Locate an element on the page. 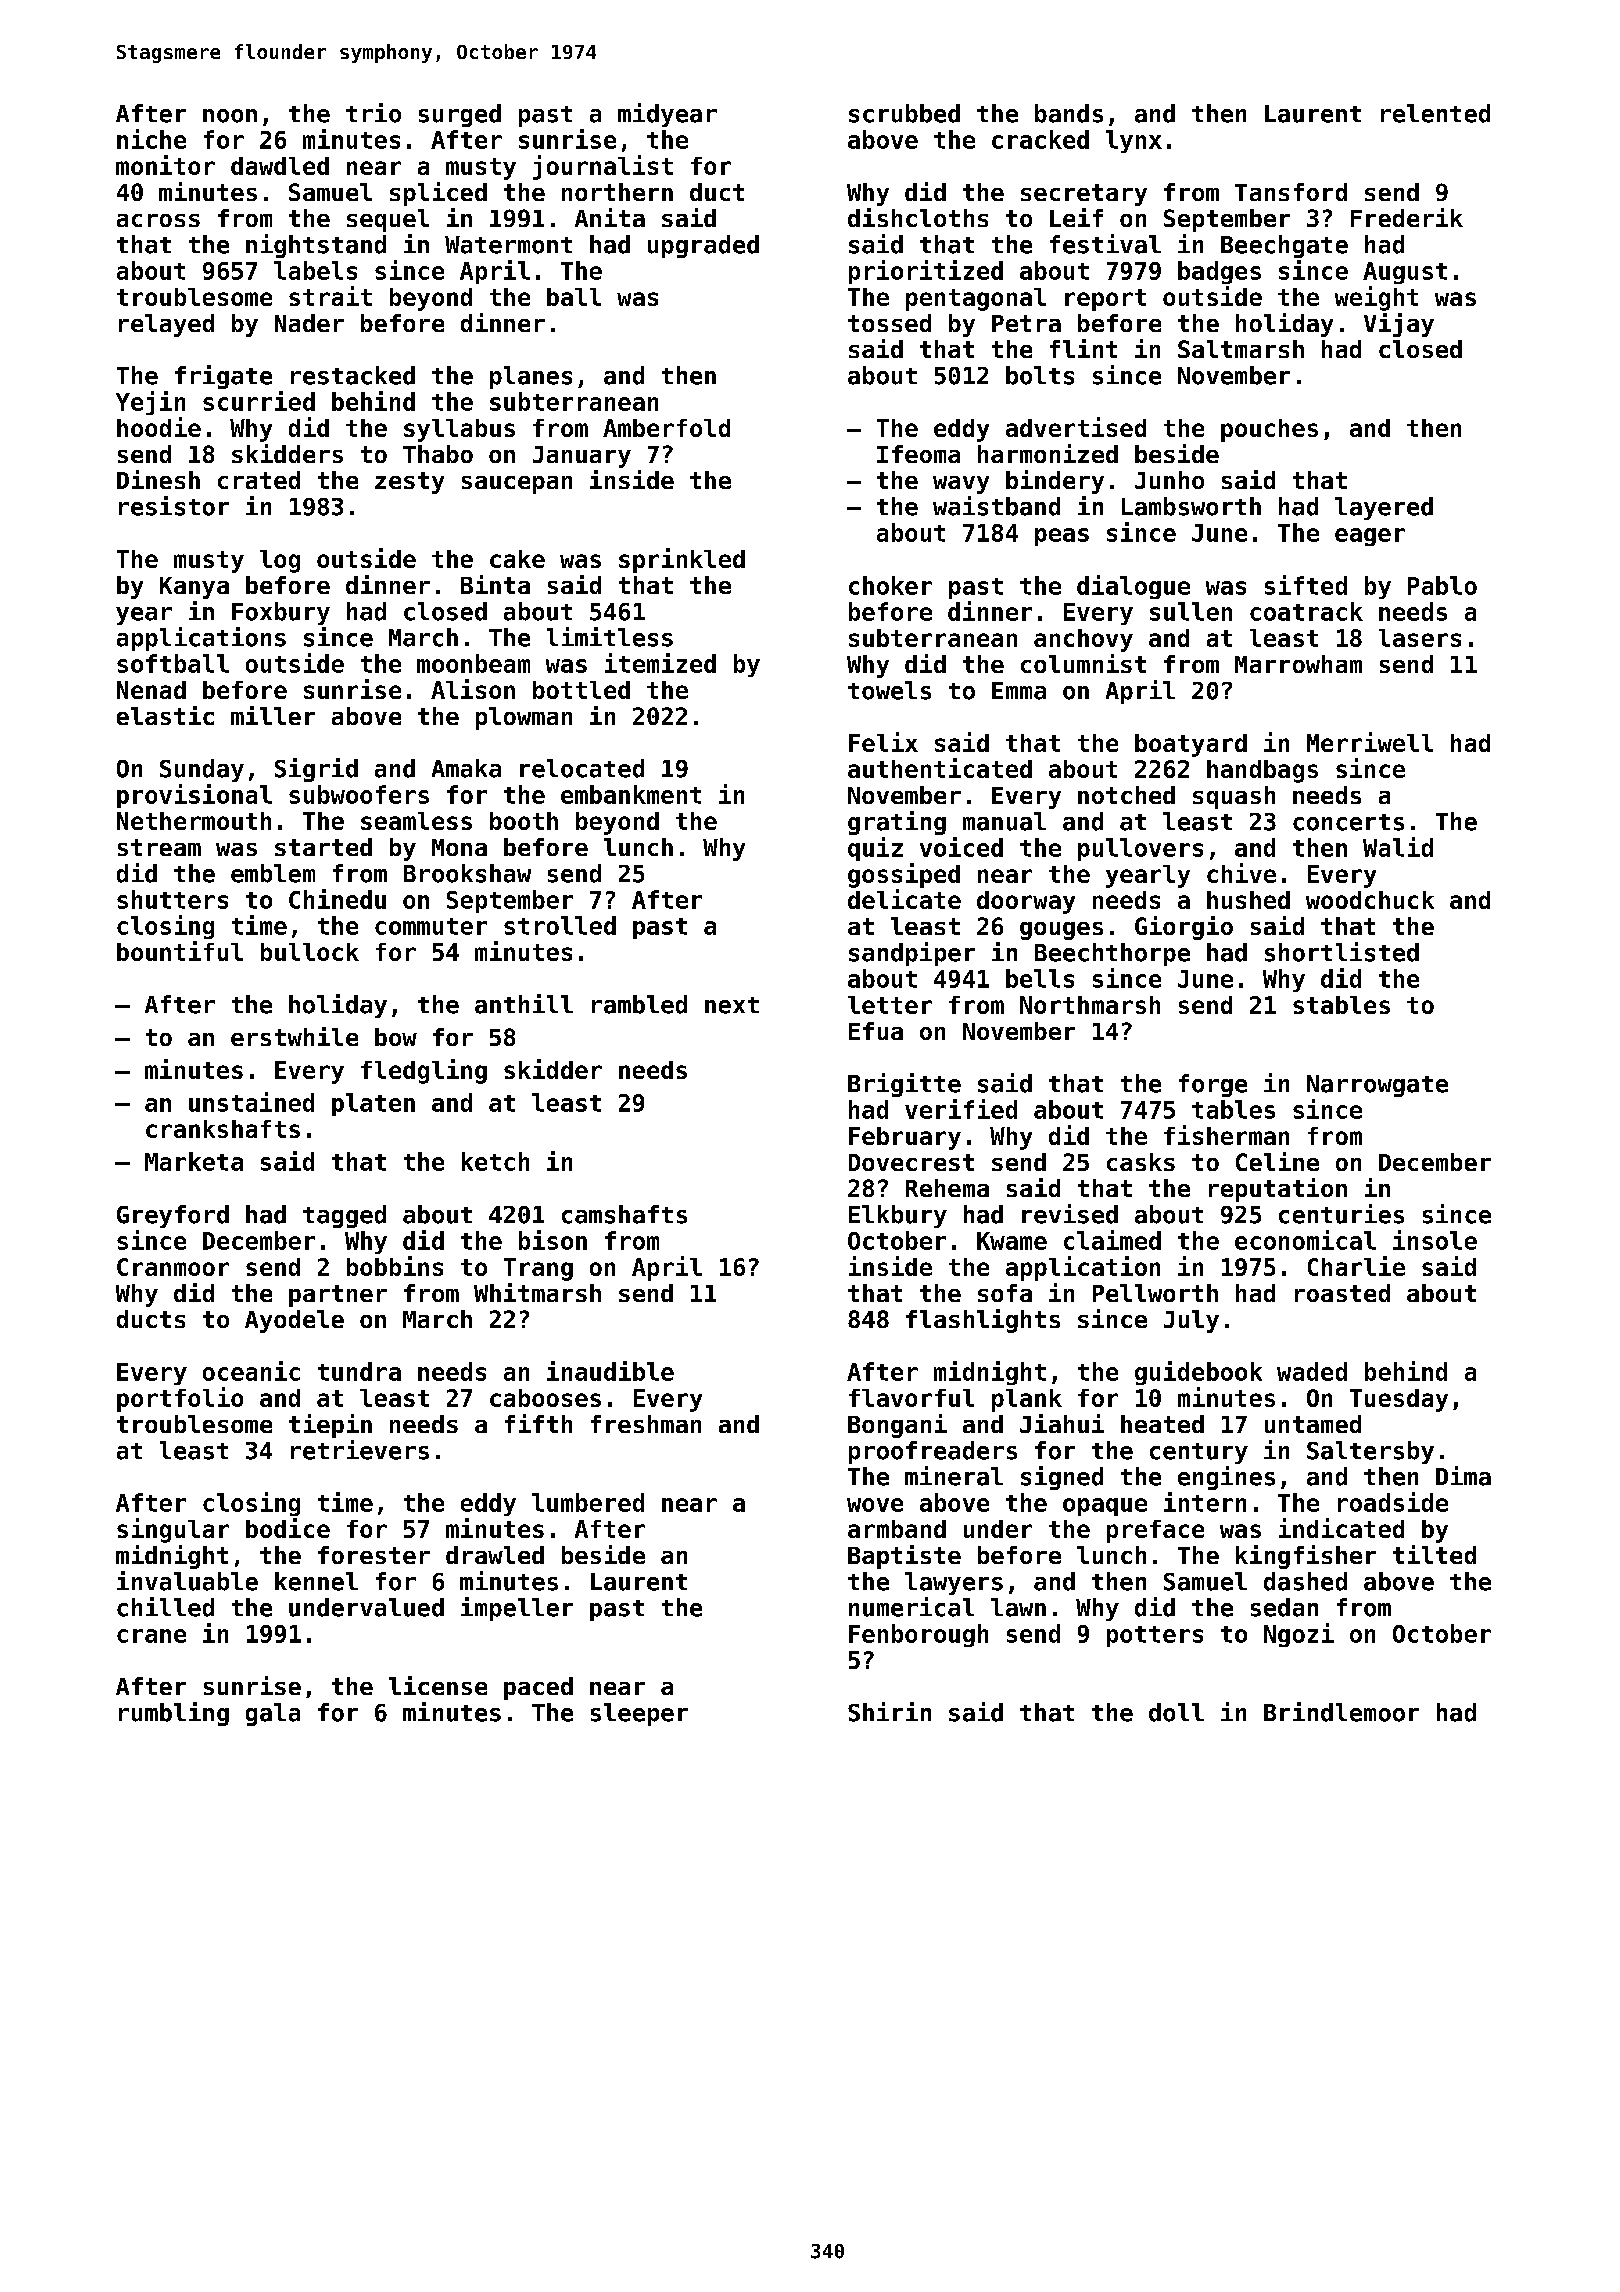  Bongani is located at coordinates (897, 1426).
